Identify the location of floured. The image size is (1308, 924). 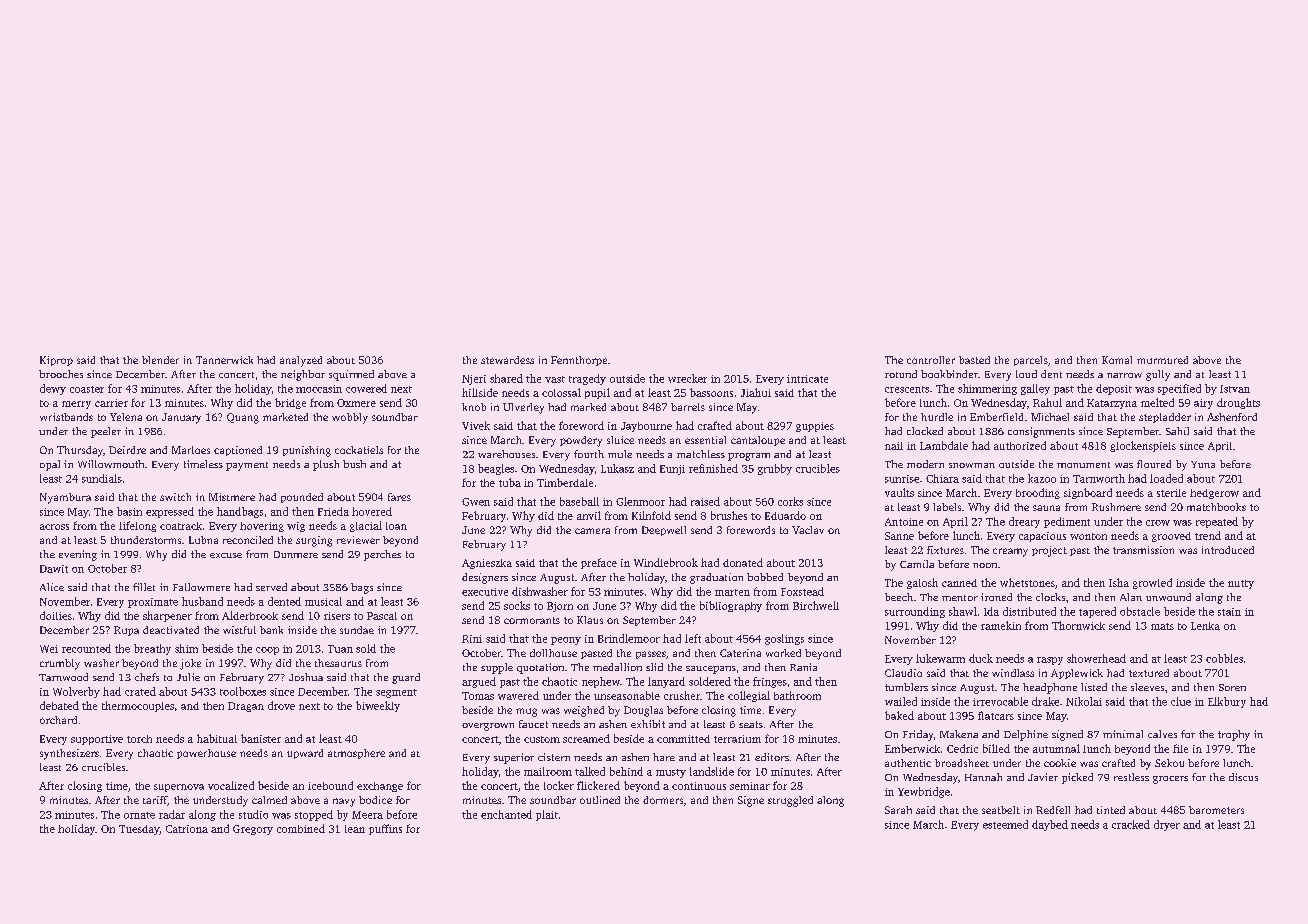
(1154, 464).
